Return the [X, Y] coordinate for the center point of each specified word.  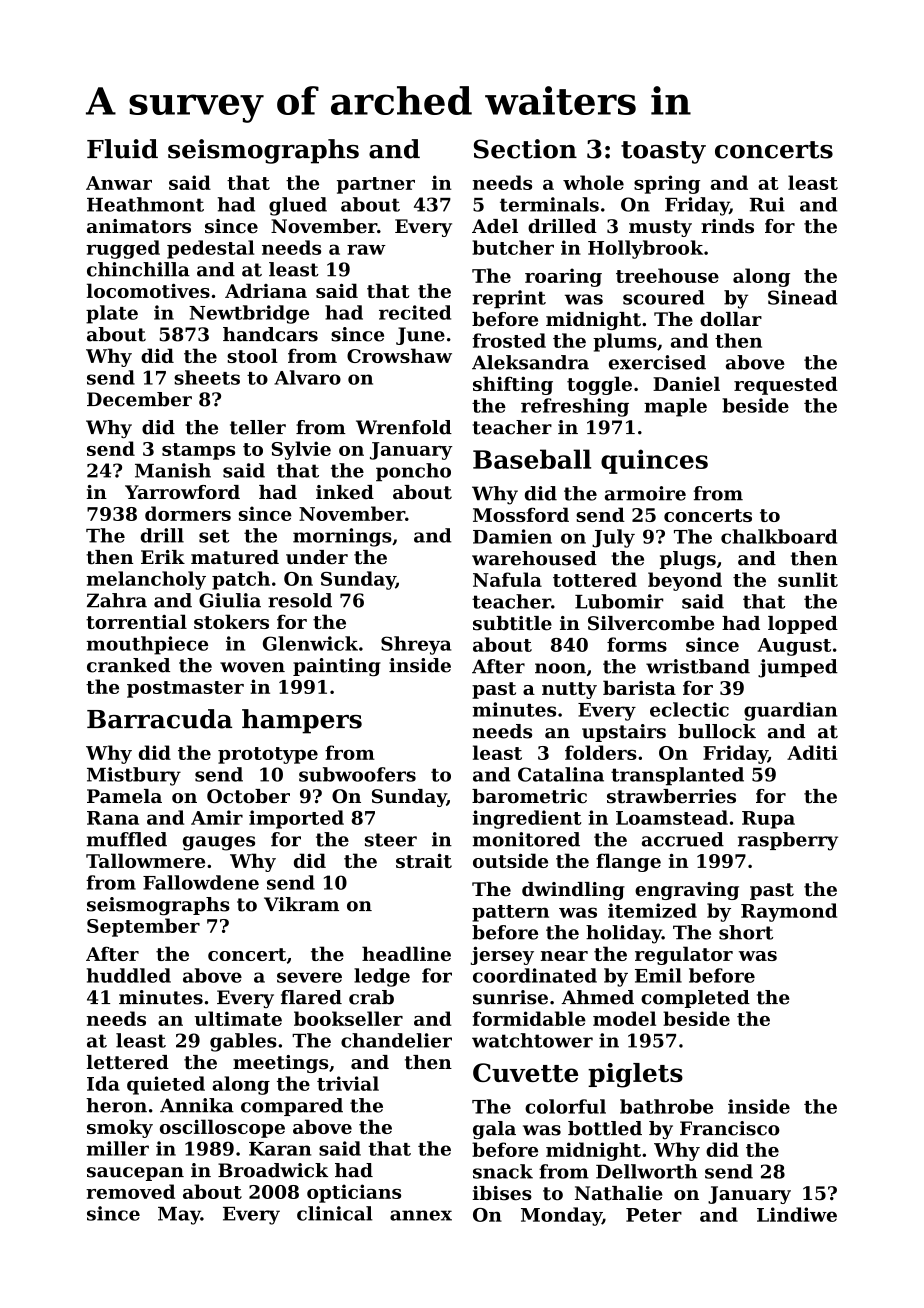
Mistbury [134, 776]
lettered [128, 1062]
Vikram [301, 904]
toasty [663, 152]
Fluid [122, 149]
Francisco [730, 1128]
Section [525, 149]
